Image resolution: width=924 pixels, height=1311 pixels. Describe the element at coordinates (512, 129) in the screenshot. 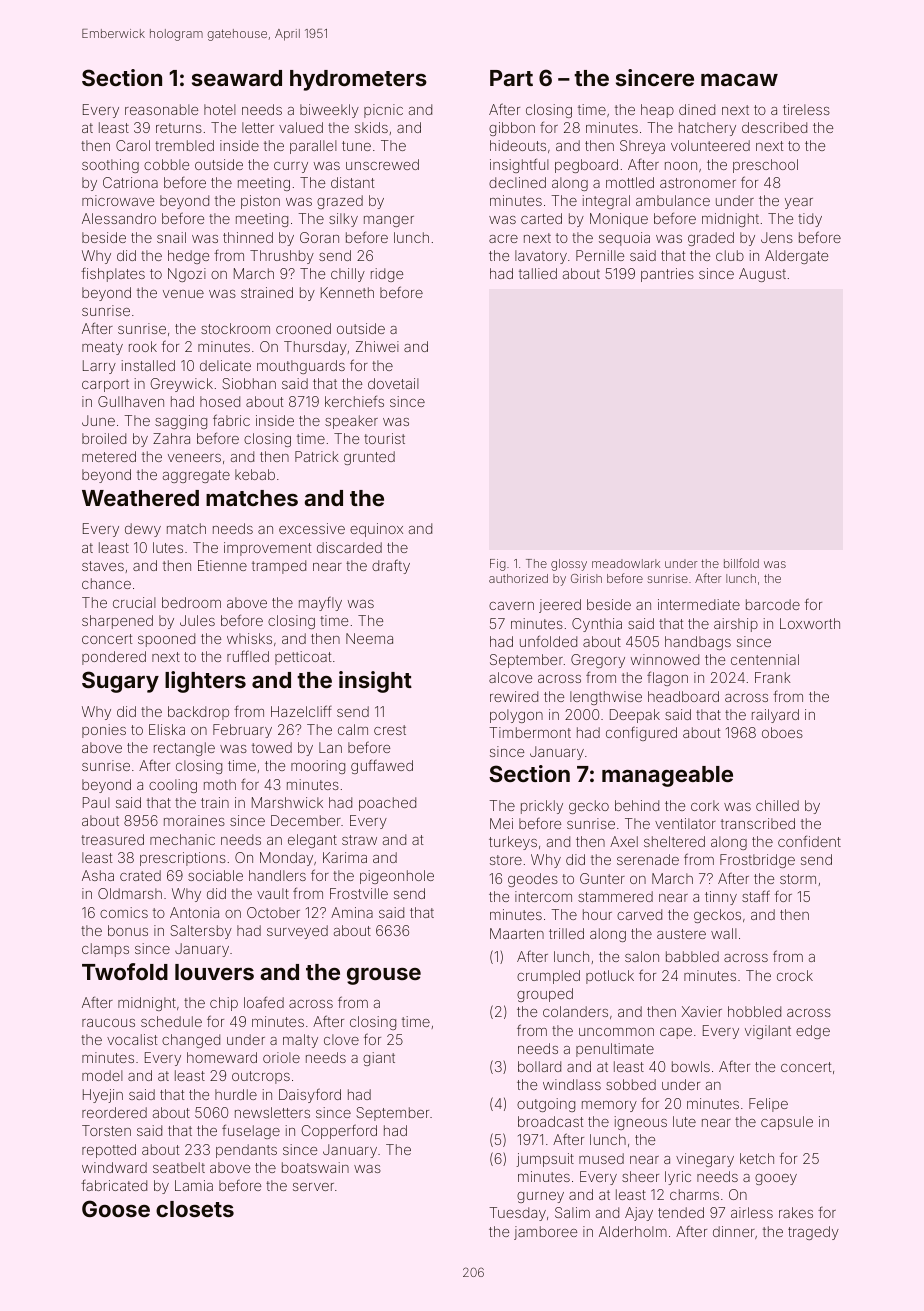

I see `gibbon` at that location.
